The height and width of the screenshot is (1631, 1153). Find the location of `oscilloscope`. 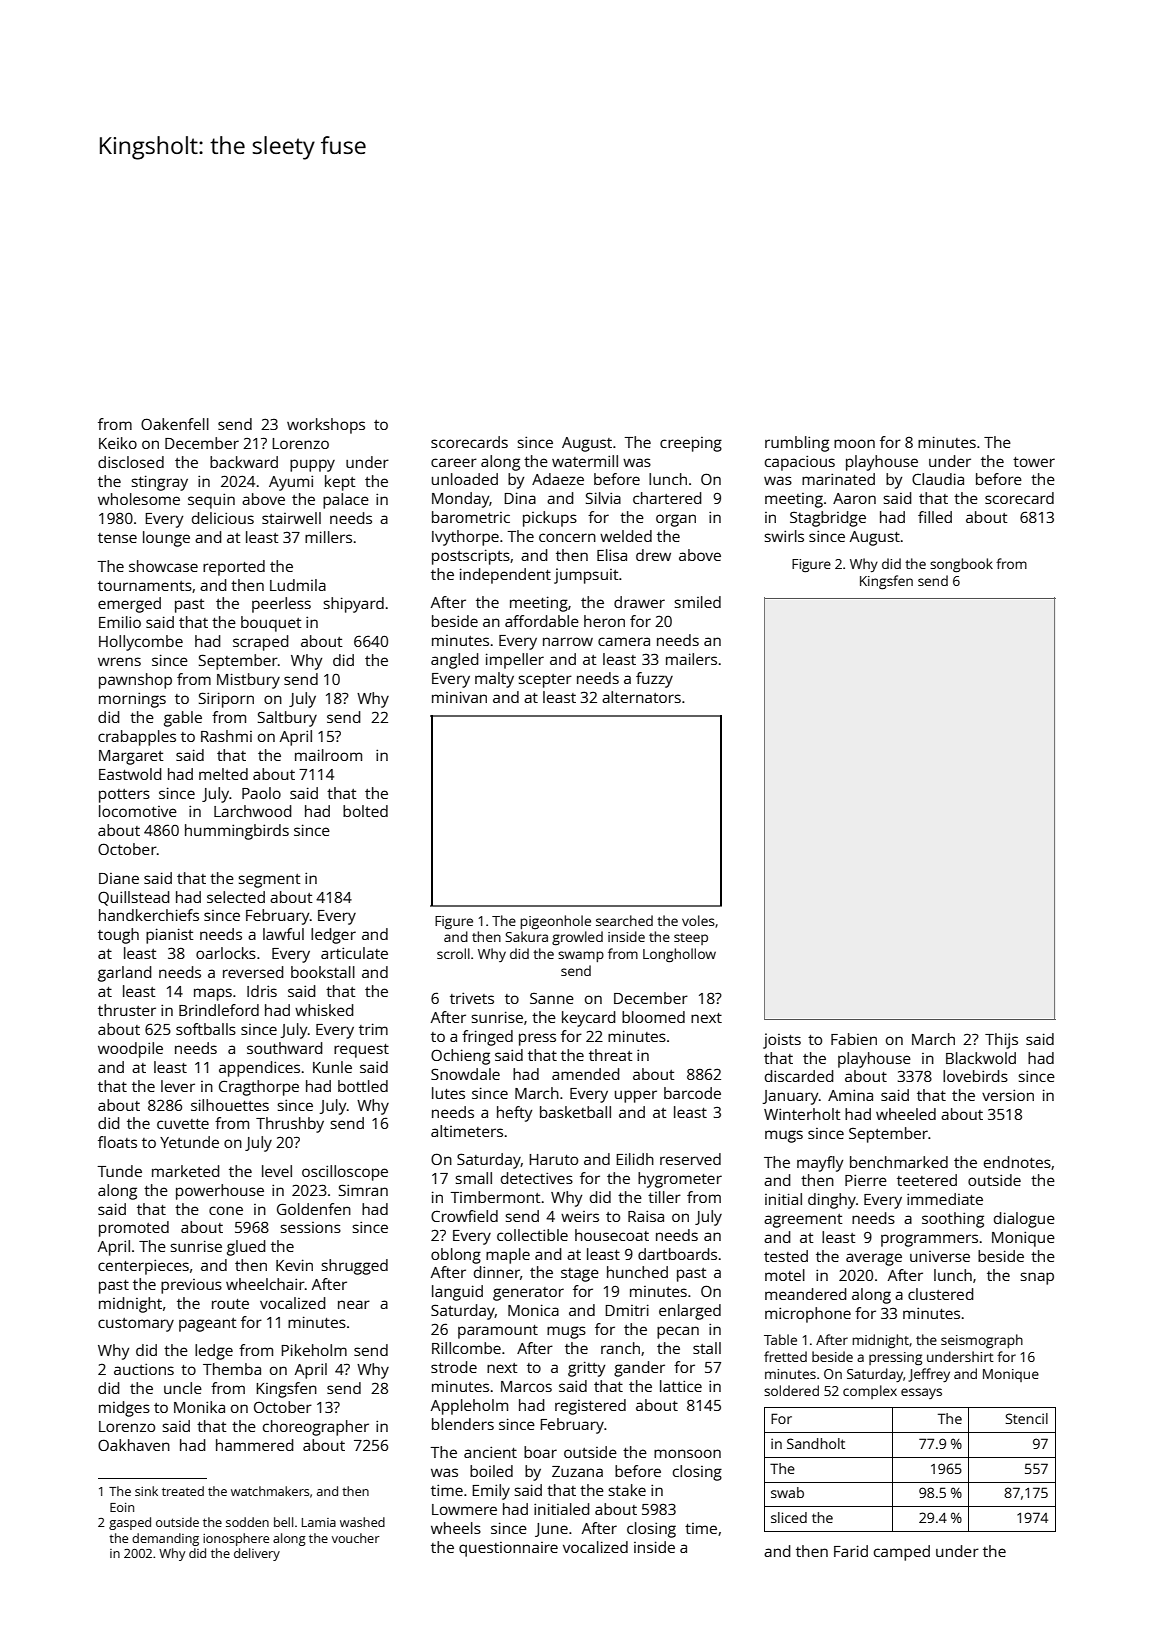

oscilloscope is located at coordinates (345, 1173).
